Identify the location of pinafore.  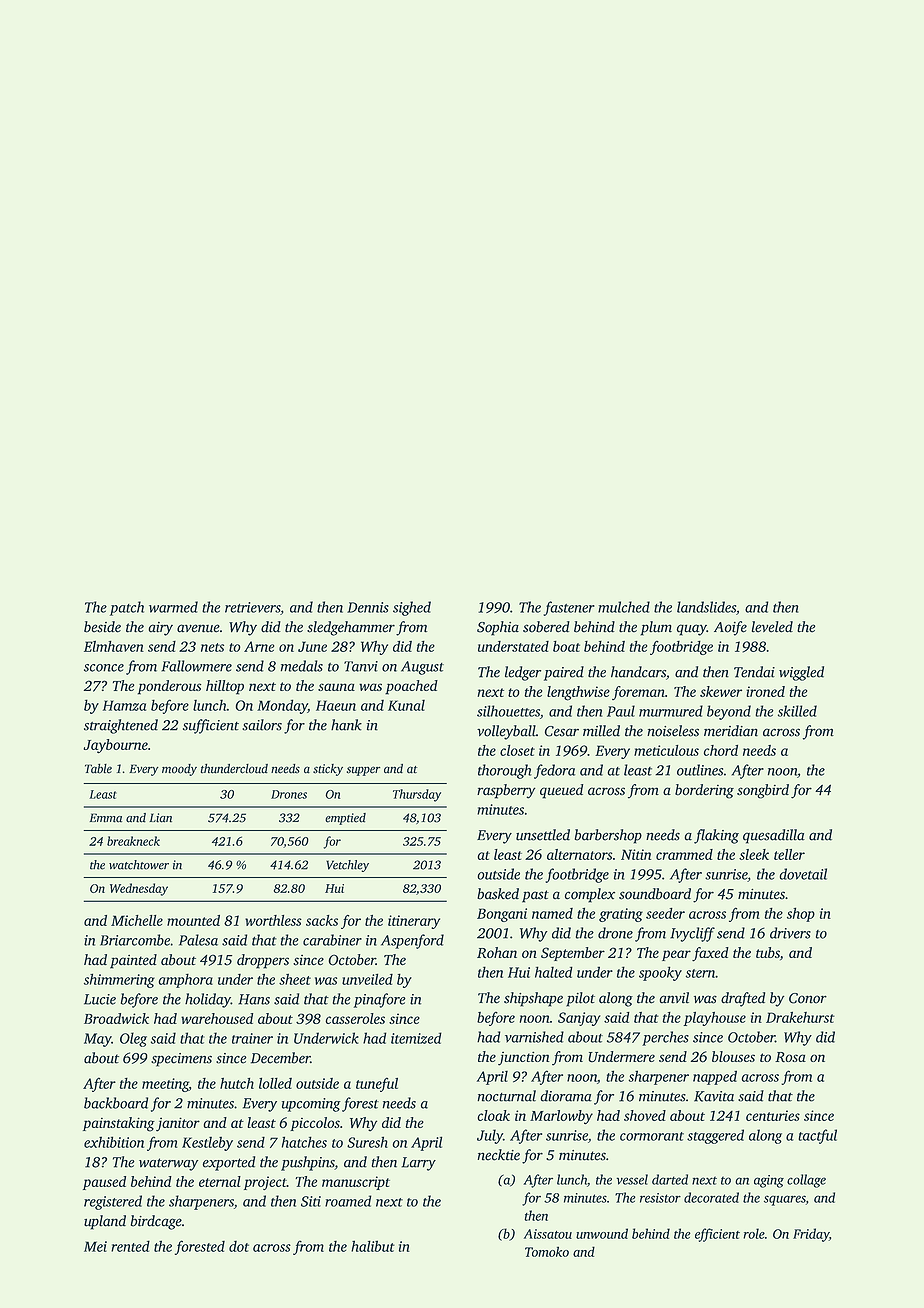
(380, 1000).
